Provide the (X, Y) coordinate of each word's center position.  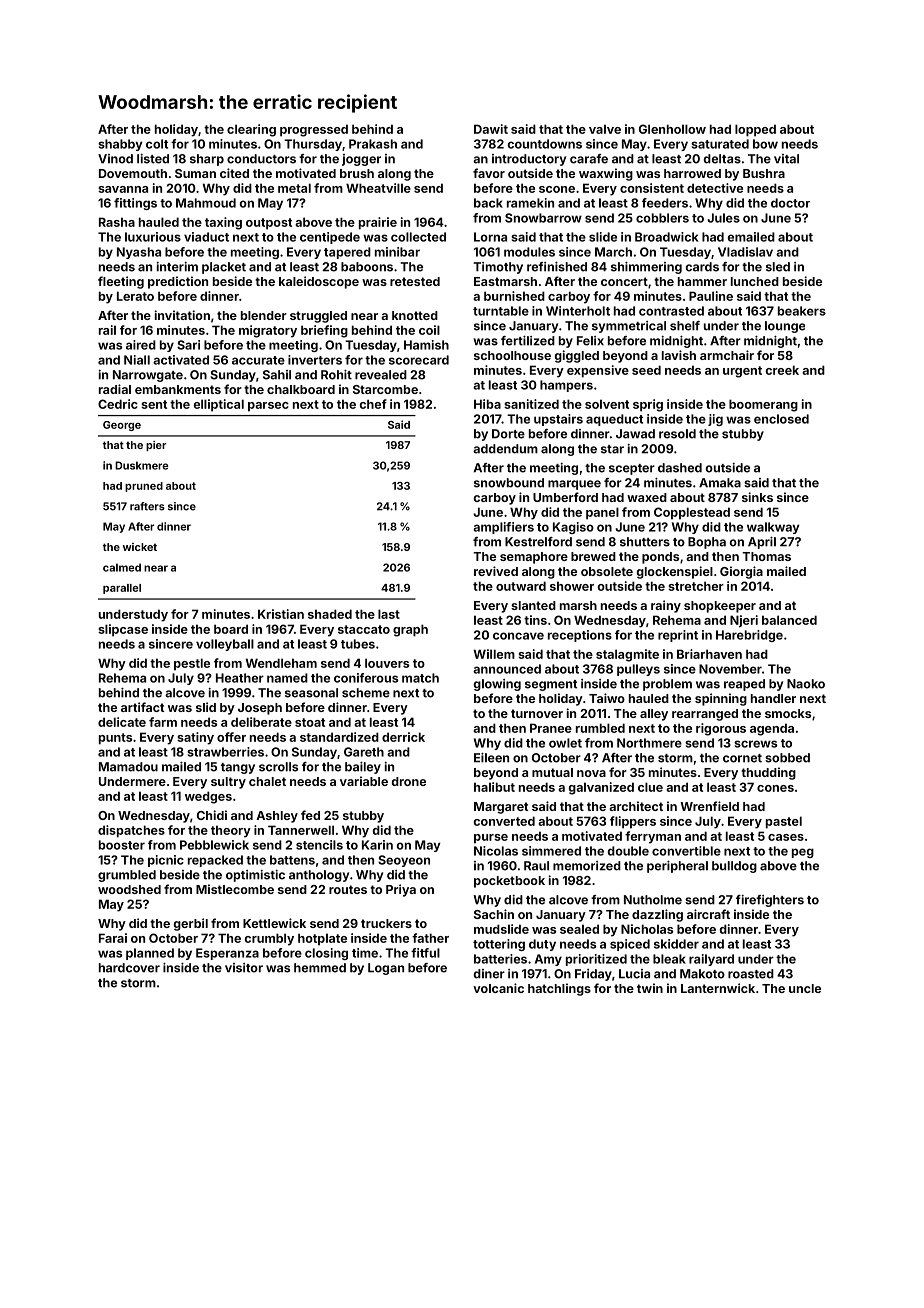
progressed (314, 130)
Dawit (491, 129)
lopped (755, 130)
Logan (386, 969)
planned (150, 954)
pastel (784, 822)
